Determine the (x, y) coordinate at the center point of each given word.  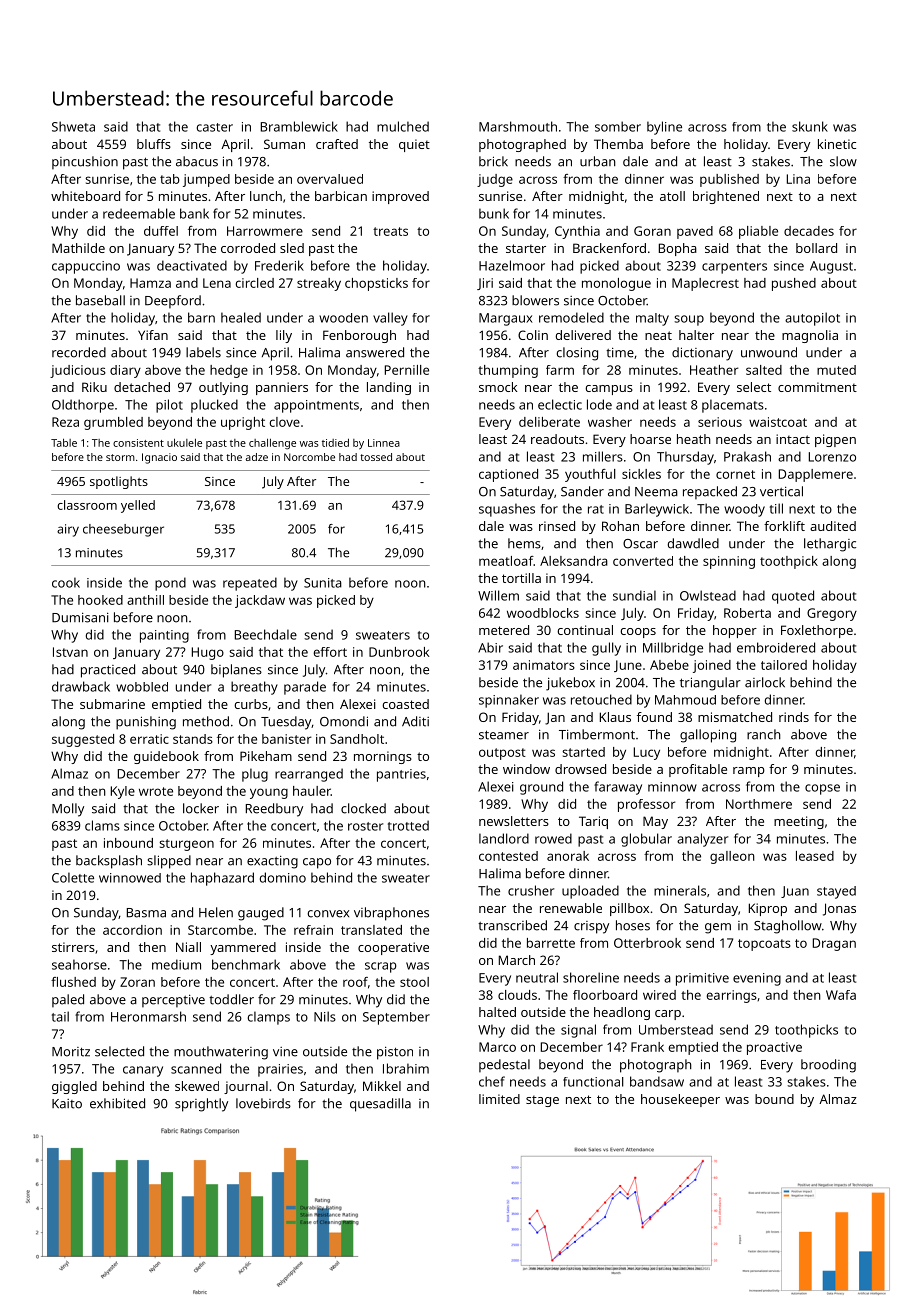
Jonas (839, 909)
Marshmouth (518, 126)
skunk (810, 126)
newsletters (514, 821)
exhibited (117, 1103)
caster (215, 127)
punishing (146, 723)
